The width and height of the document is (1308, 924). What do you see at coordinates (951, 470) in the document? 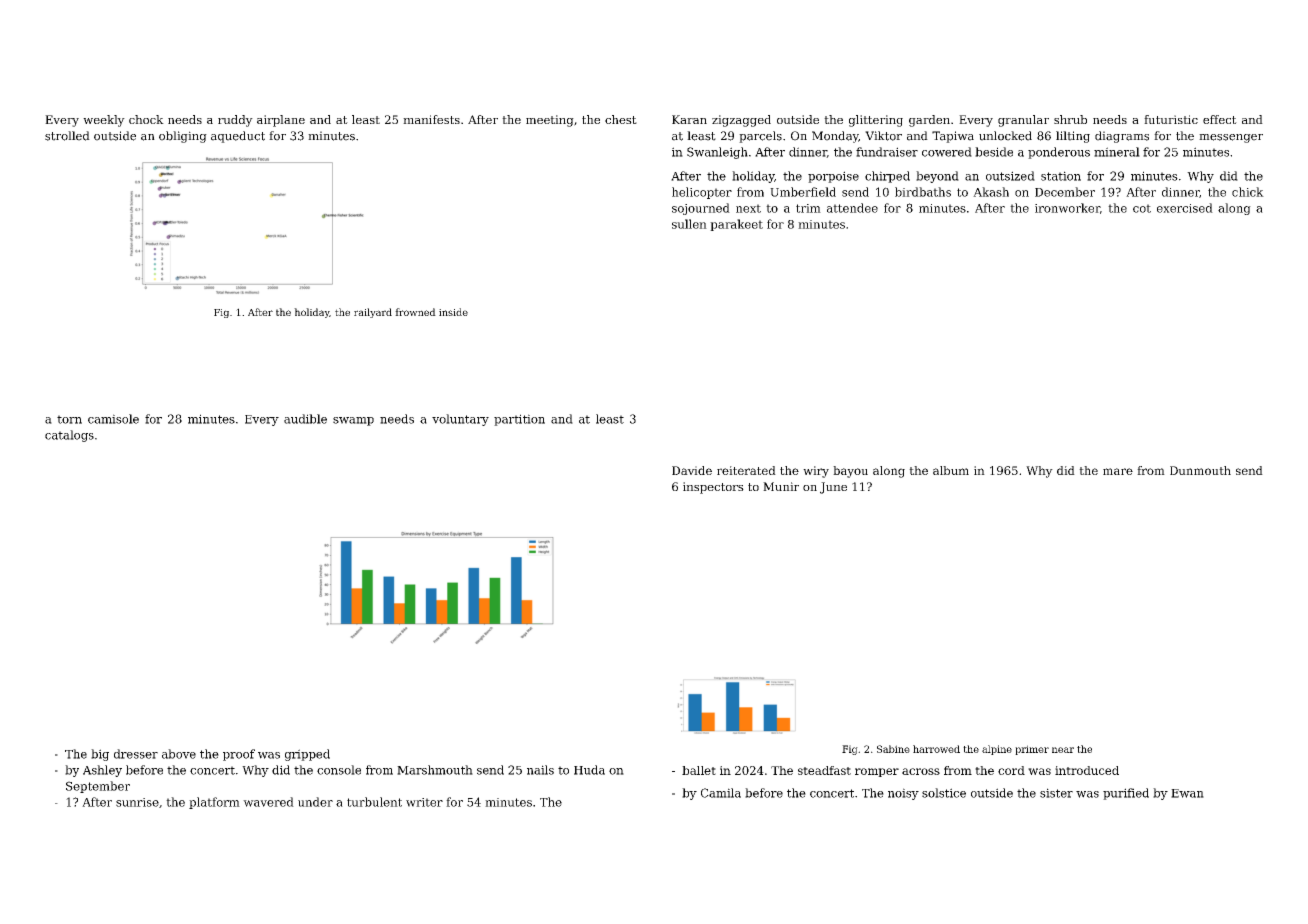
I see `album` at bounding box center [951, 470].
